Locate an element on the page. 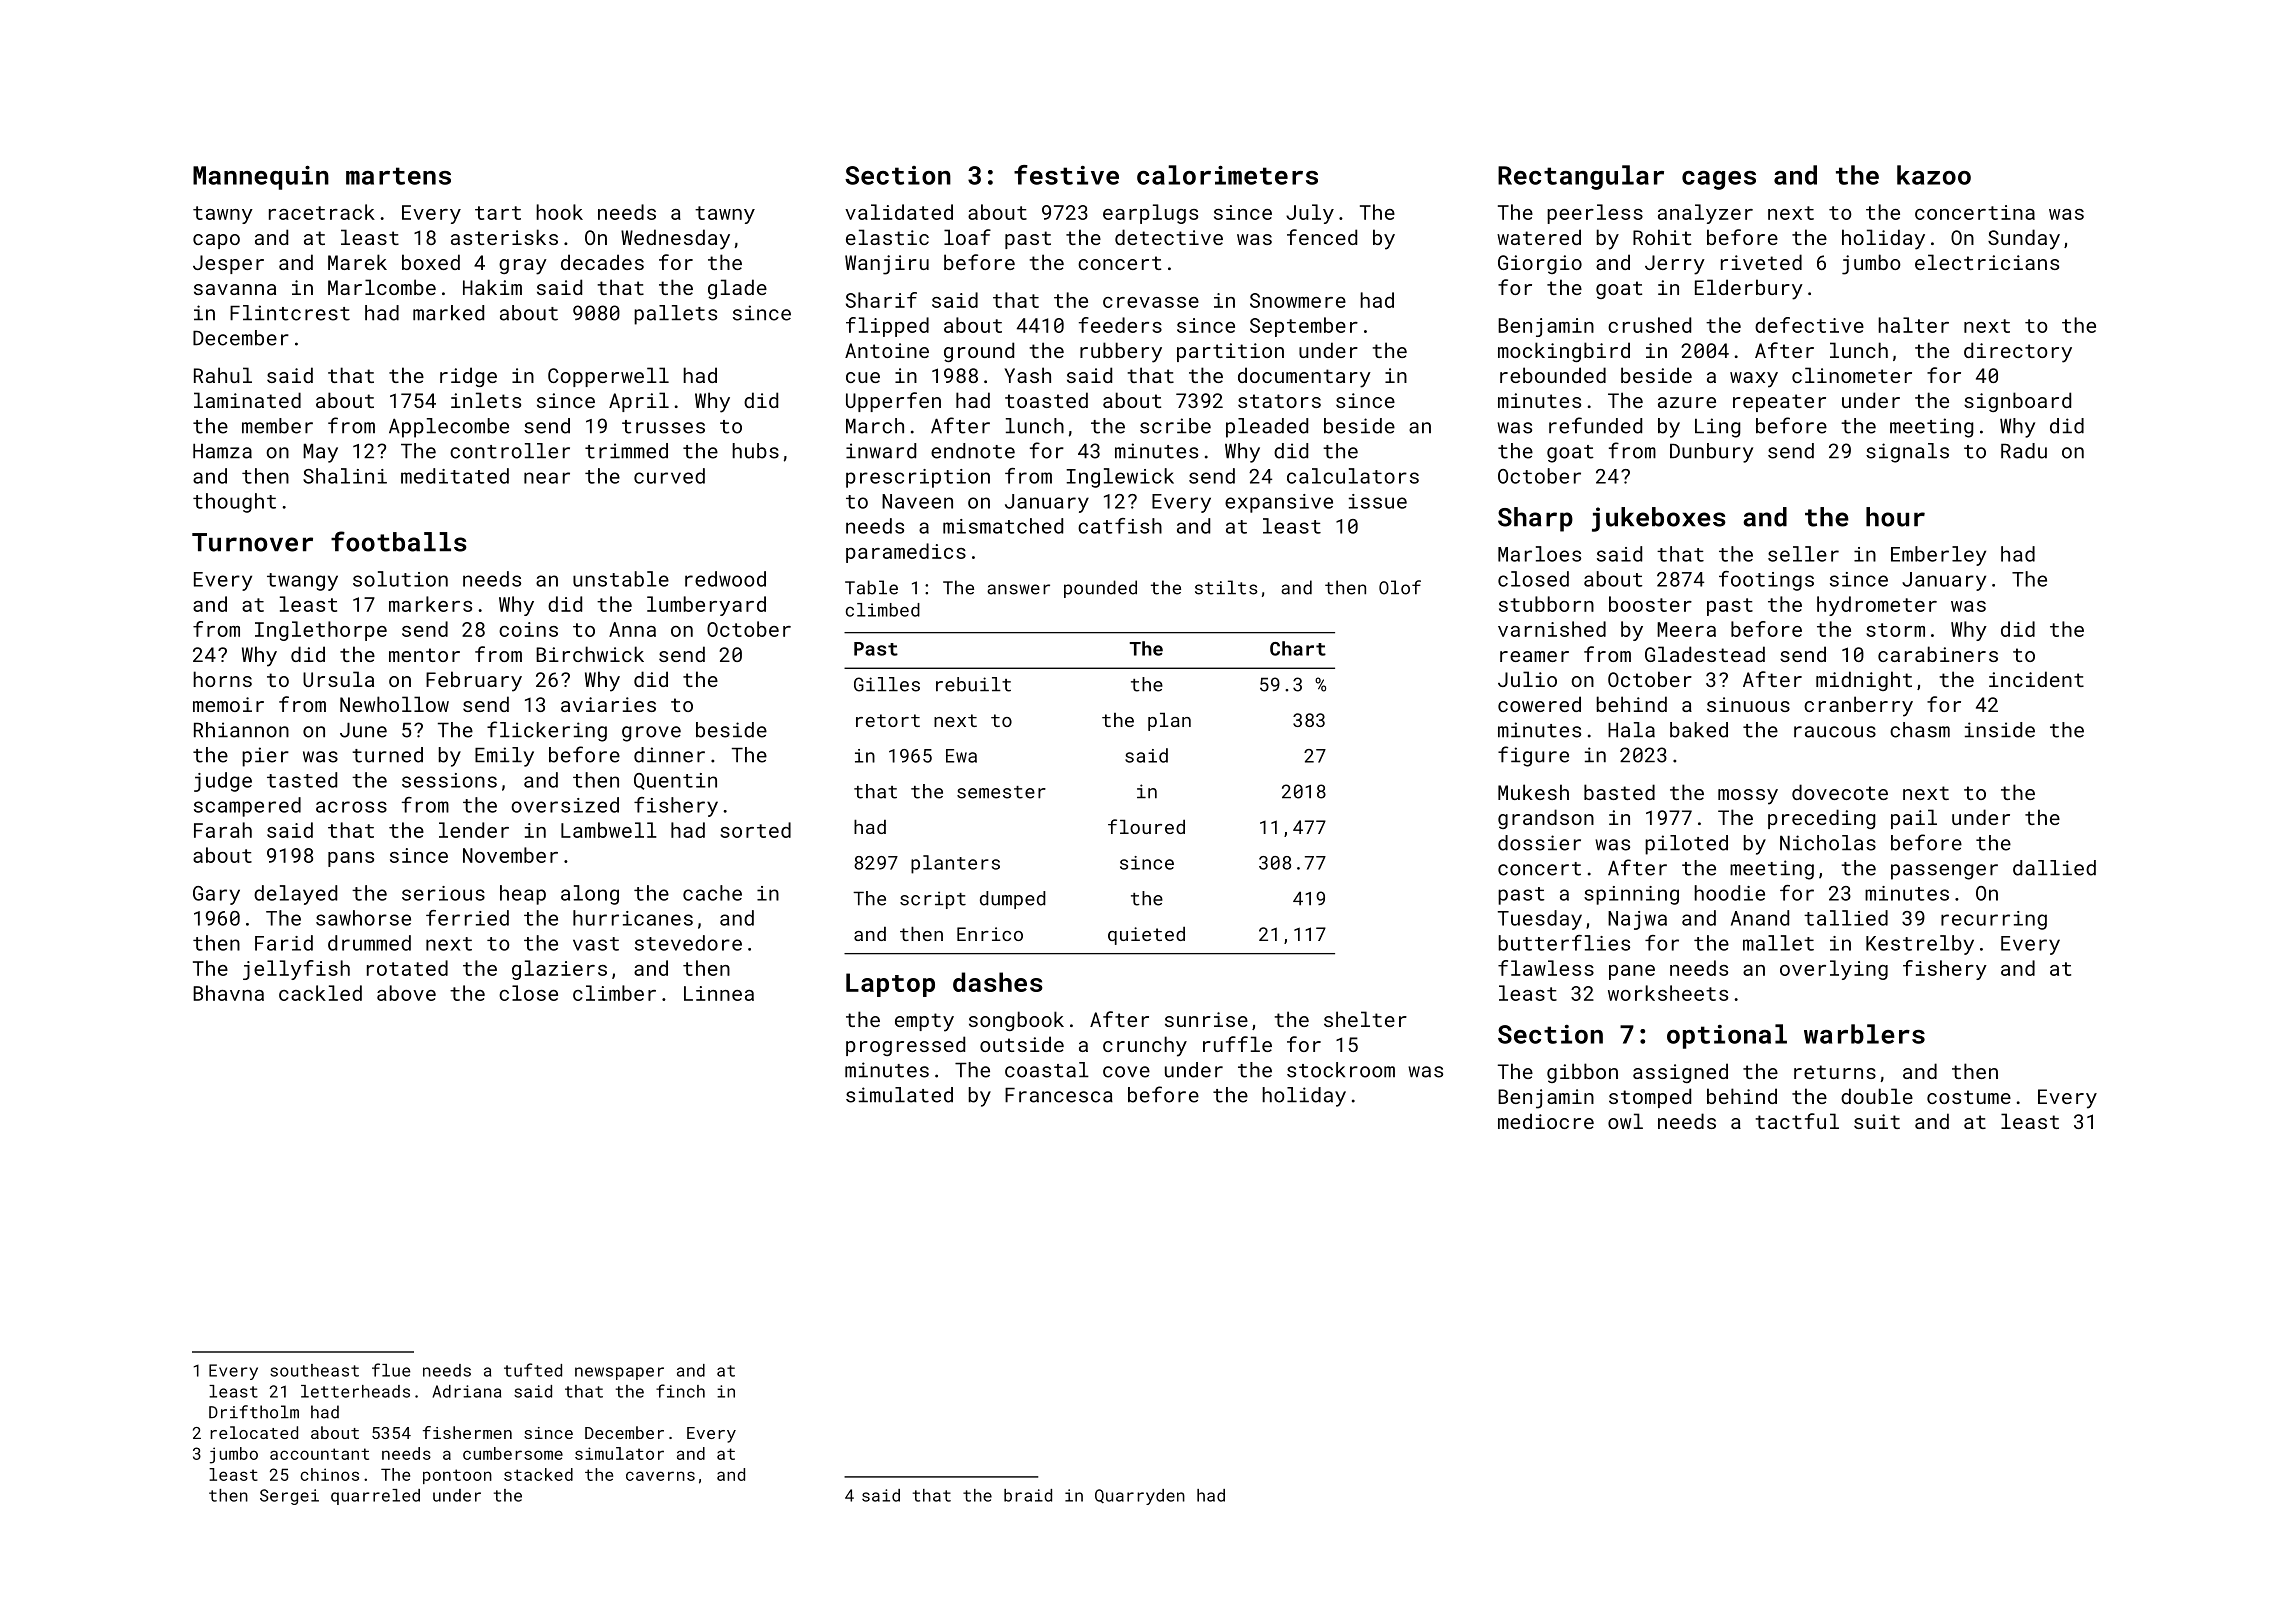  kazoo is located at coordinates (1934, 175).
